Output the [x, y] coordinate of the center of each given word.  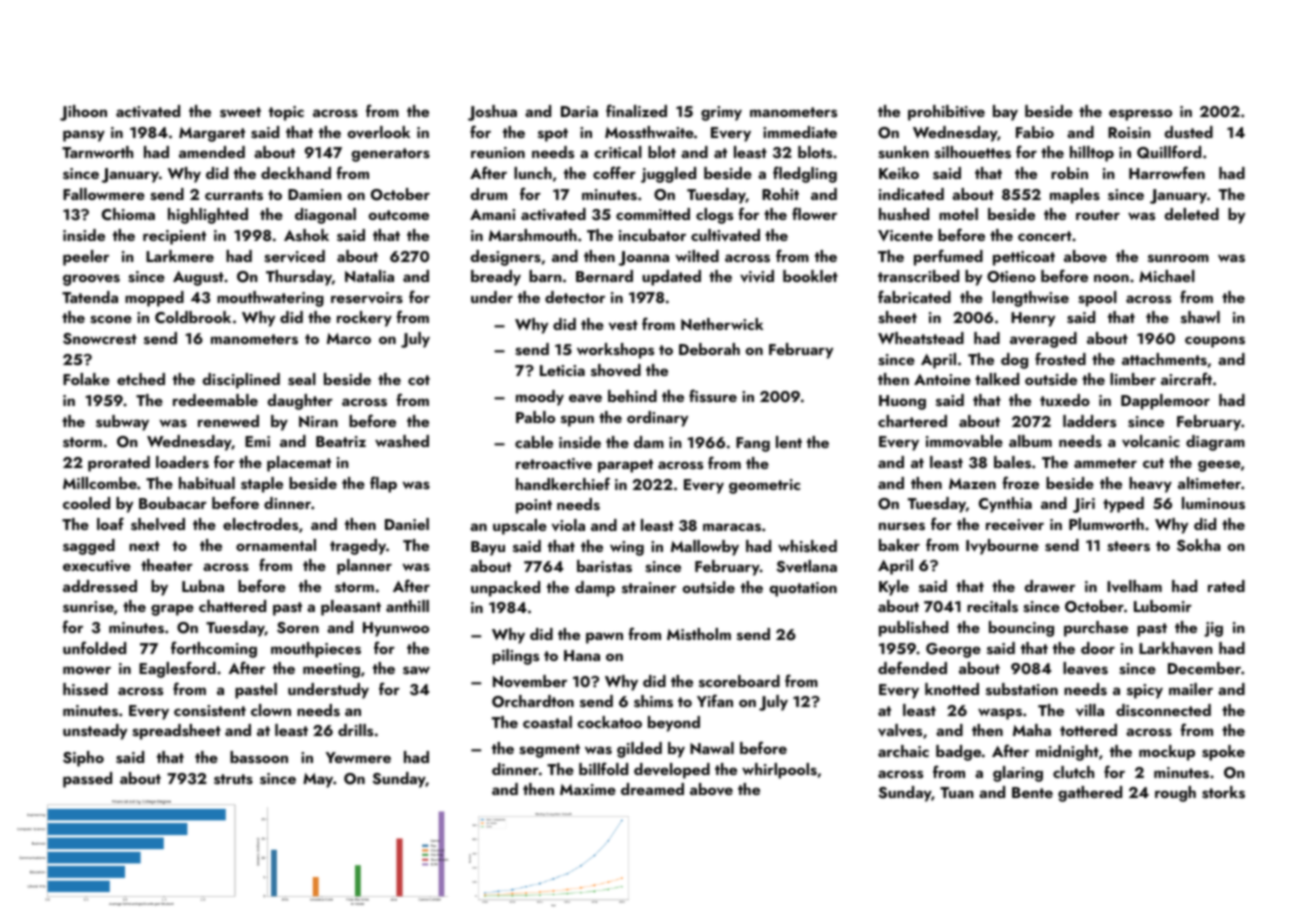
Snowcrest [100, 339]
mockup [1167, 753]
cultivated [725, 235]
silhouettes [973, 152]
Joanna [643, 258]
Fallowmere [104, 194]
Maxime [588, 789]
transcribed [918, 276]
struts [233, 779]
